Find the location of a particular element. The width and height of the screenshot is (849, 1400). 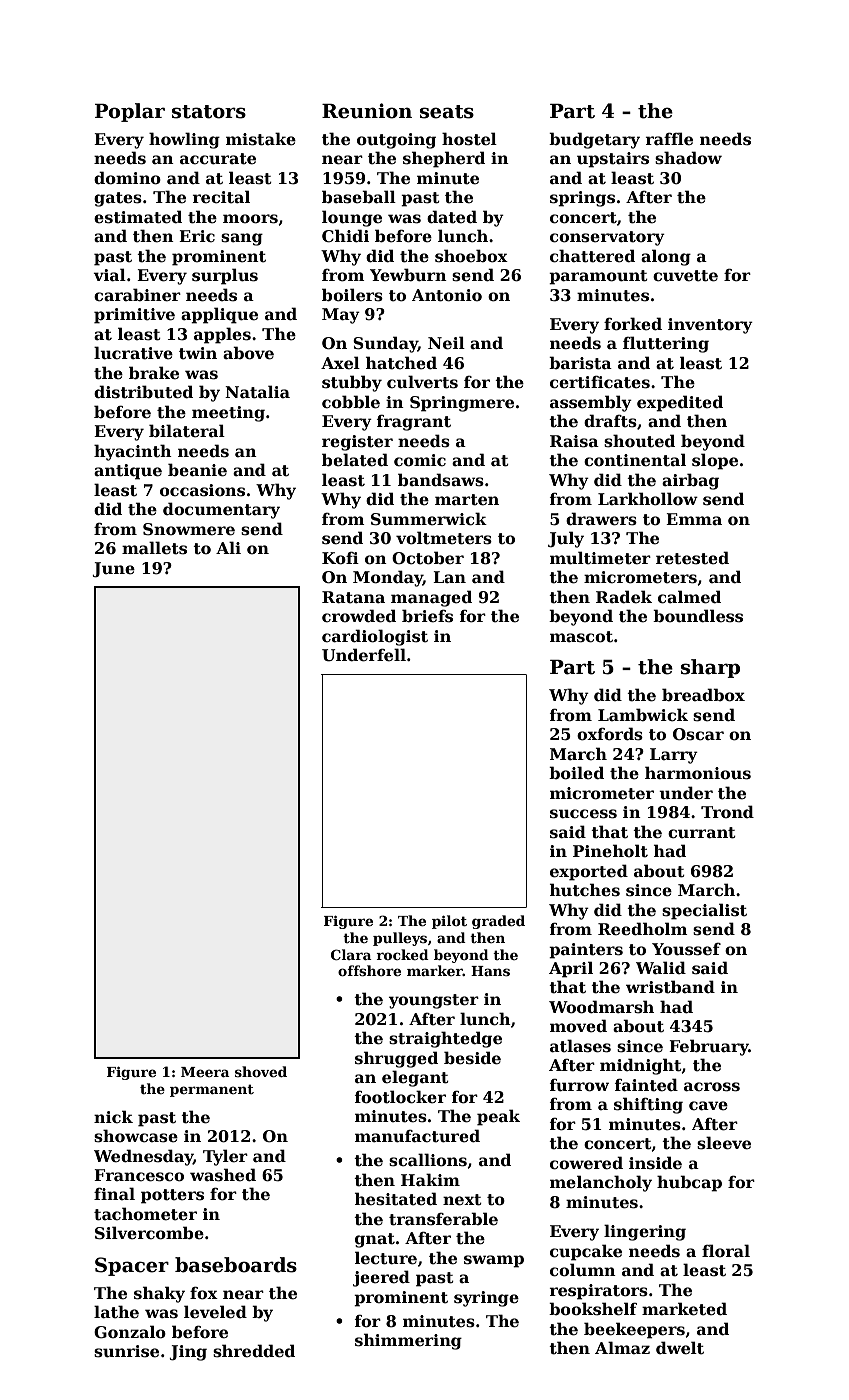

peak is located at coordinates (498, 1117).
